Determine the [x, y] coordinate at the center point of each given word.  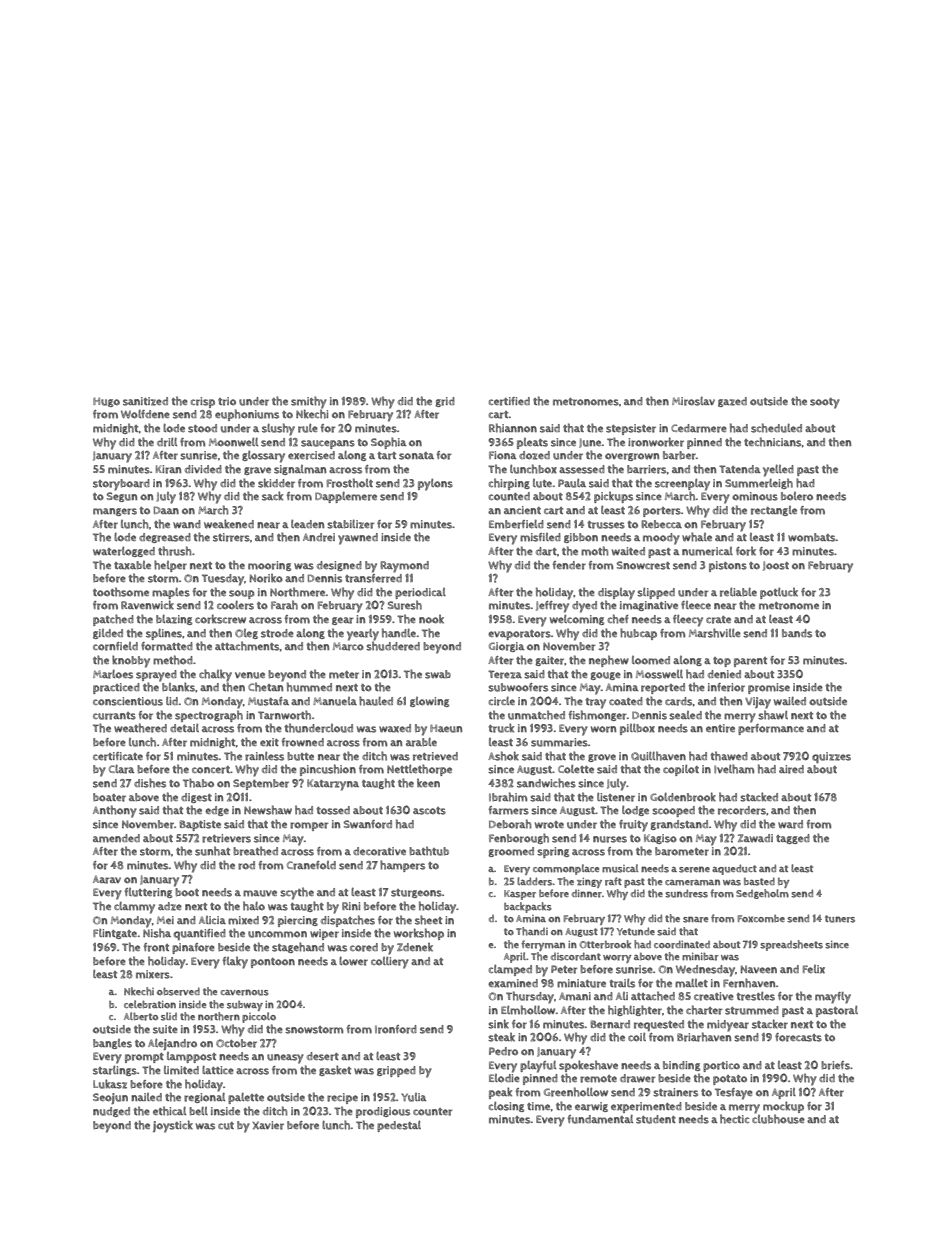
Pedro [503, 1051]
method [173, 660]
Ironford [396, 1029]
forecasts [798, 1037]
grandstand [679, 825]
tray [596, 703]
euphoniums [247, 415]
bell [198, 1111]
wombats [812, 537]
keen [428, 782]
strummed [752, 1010]
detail [184, 728]
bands [797, 633]
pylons [435, 485]
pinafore [193, 948]
